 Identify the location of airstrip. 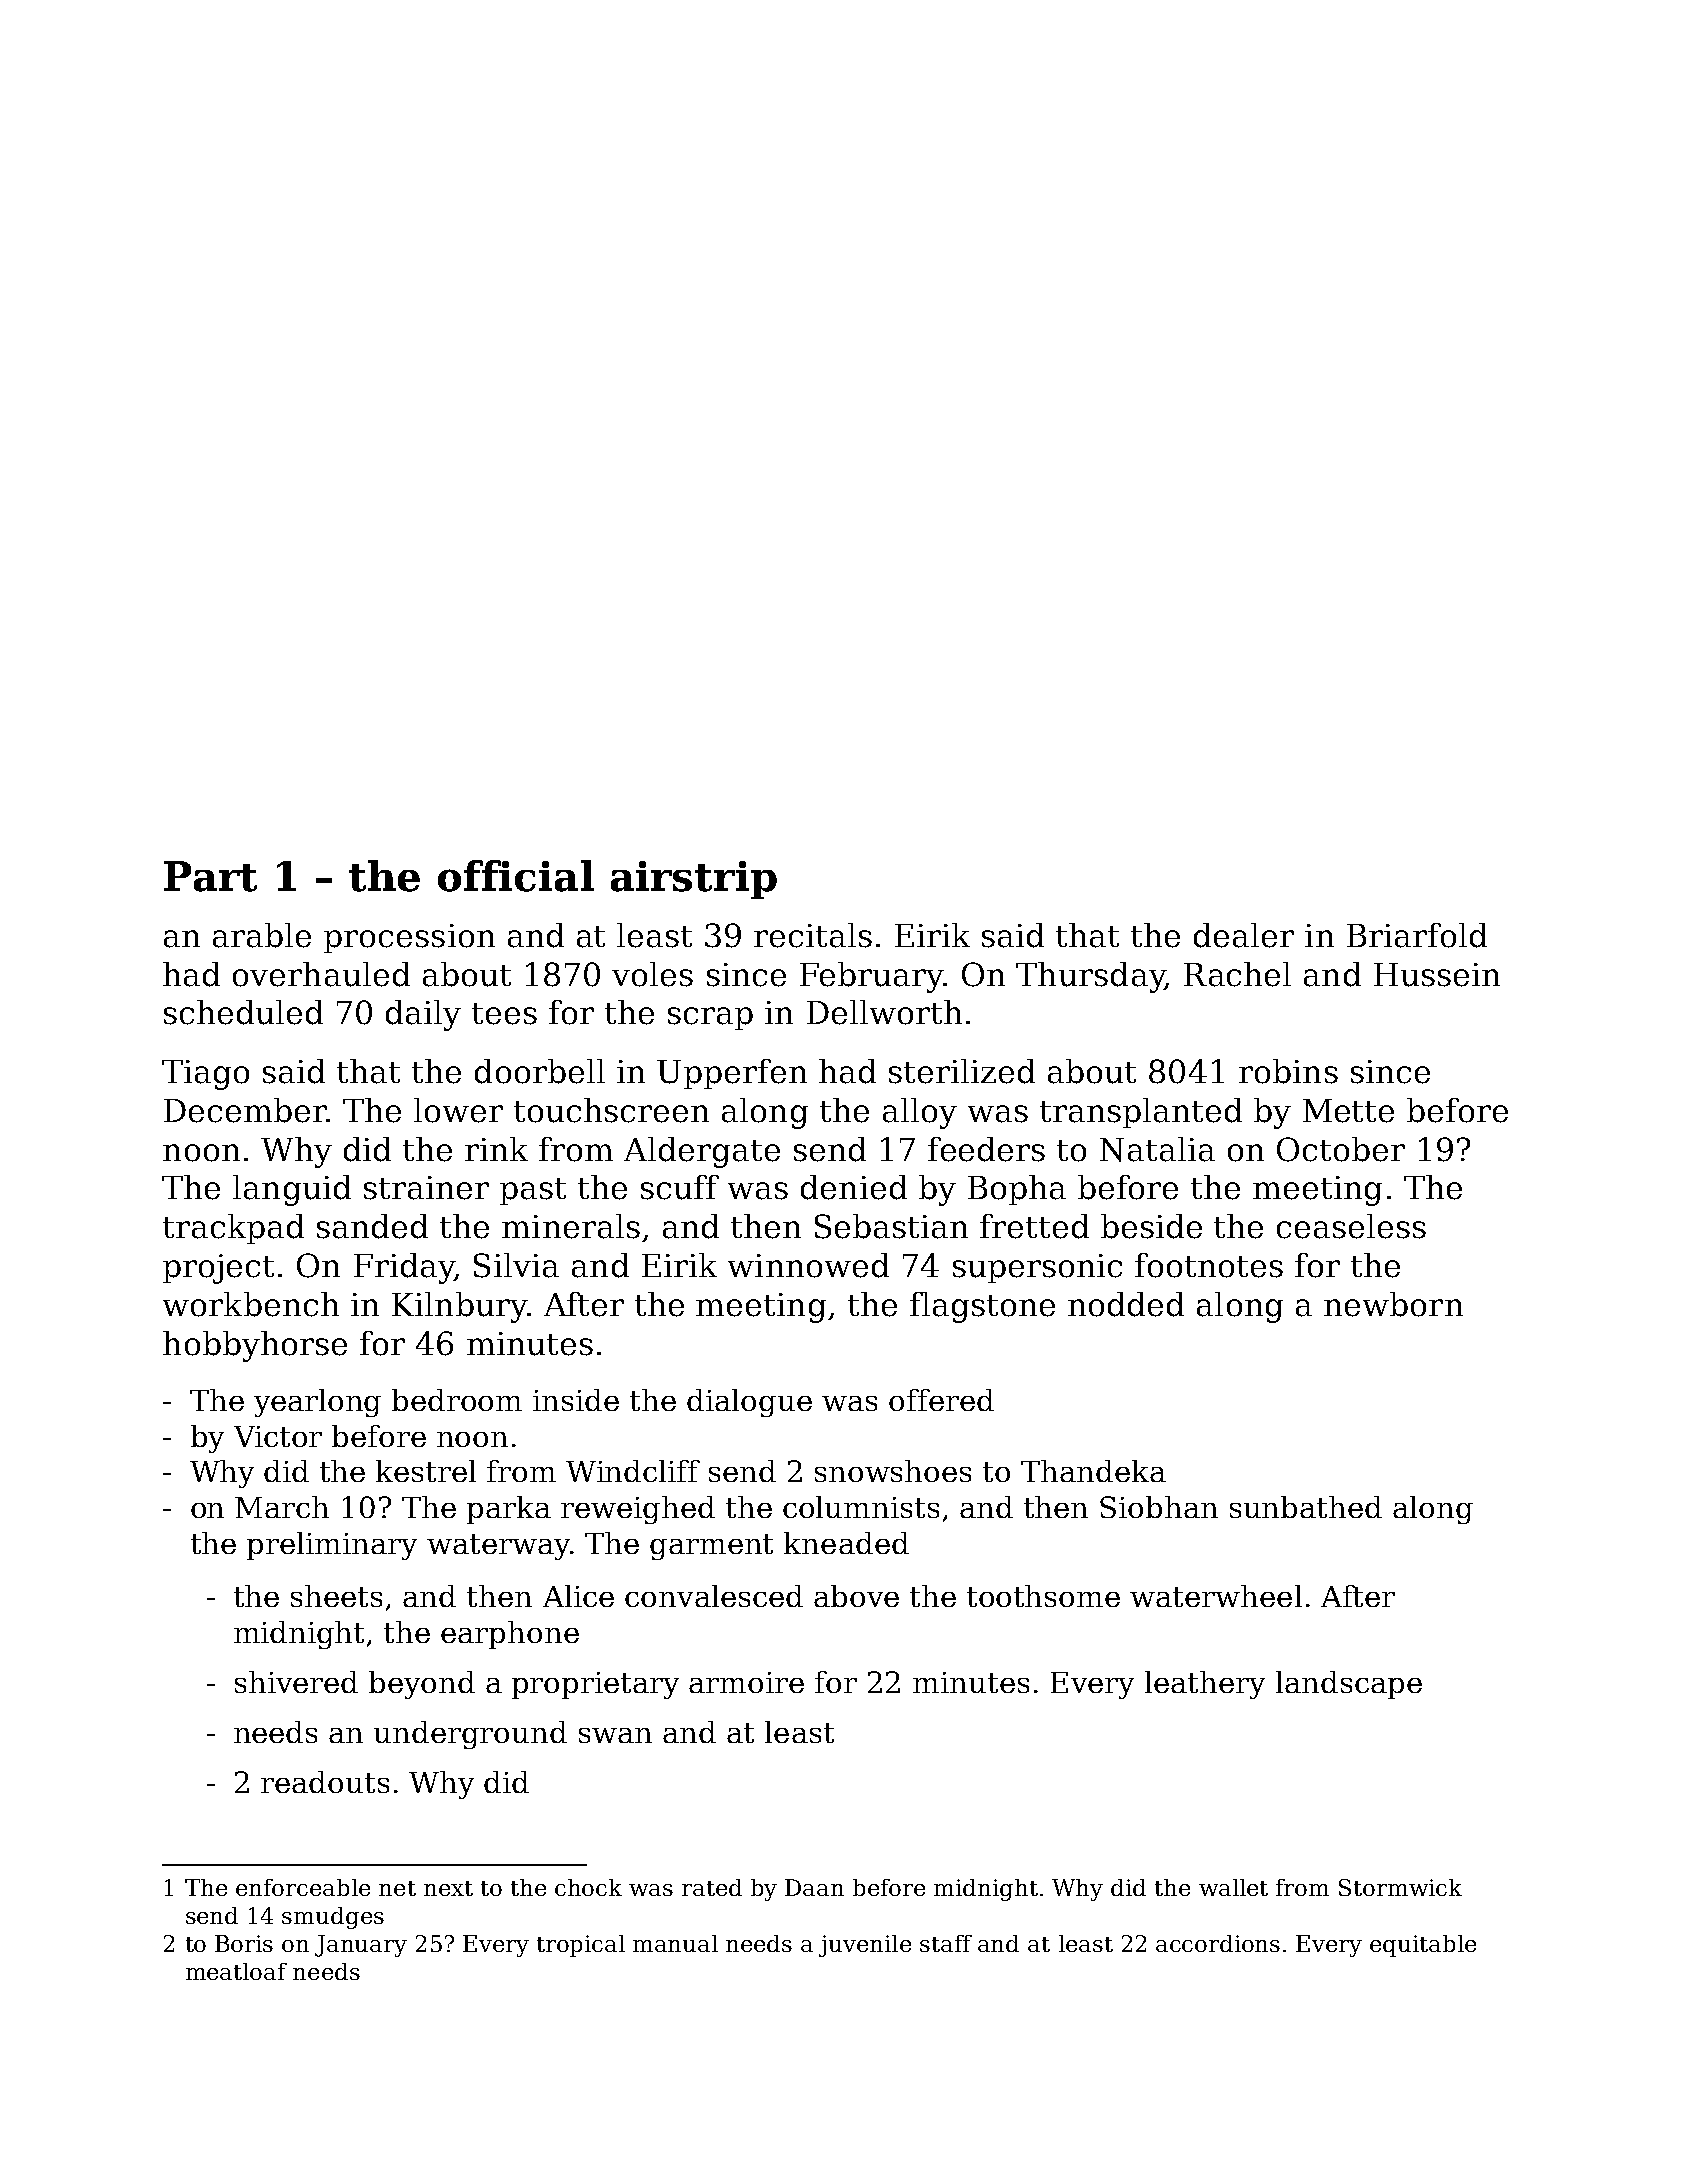
(694, 880).
